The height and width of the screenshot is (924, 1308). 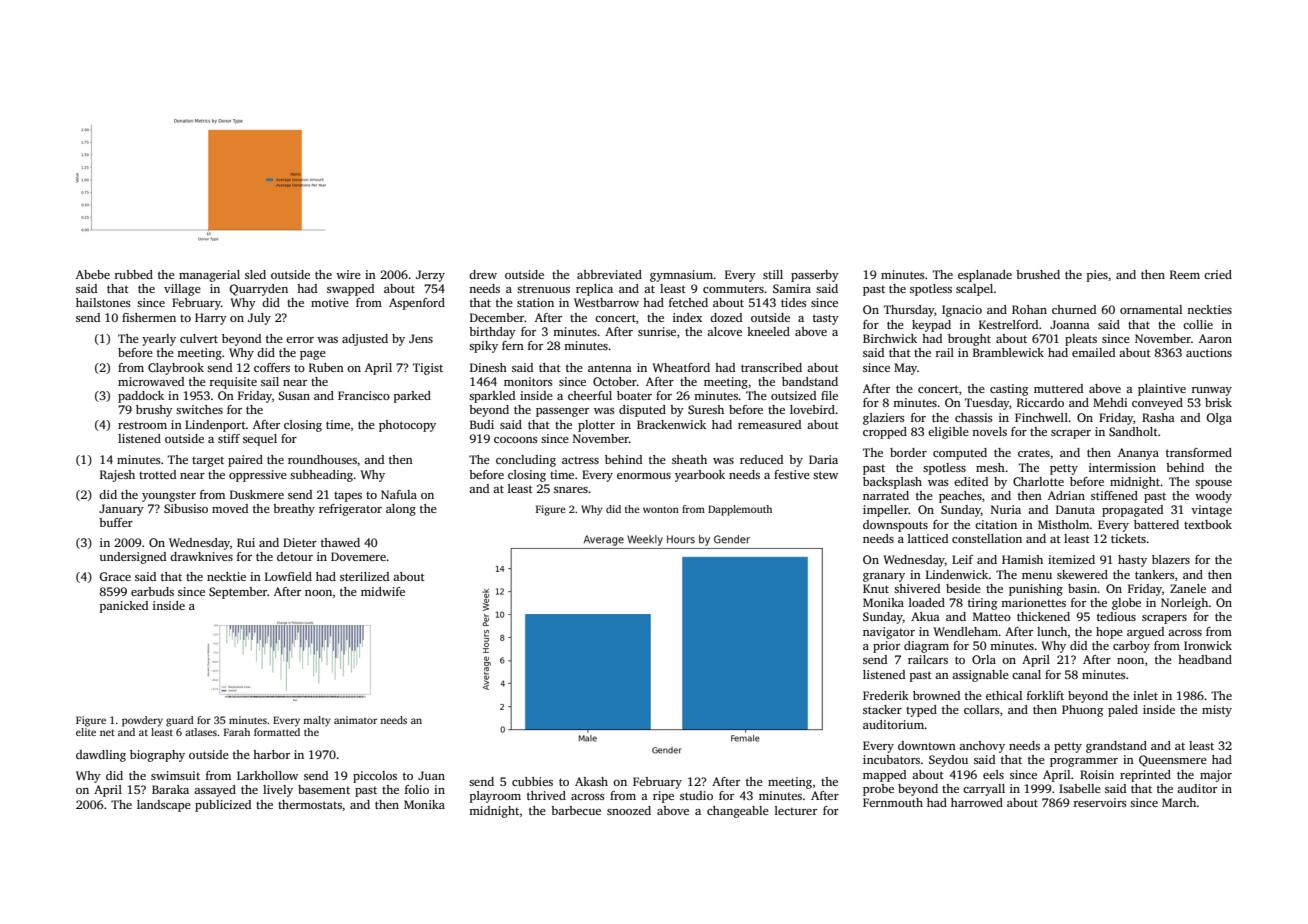 What do you see at coordinates (810, 381) in the screenshot?
I see `bandstand` at bounding box center [810, 381].
